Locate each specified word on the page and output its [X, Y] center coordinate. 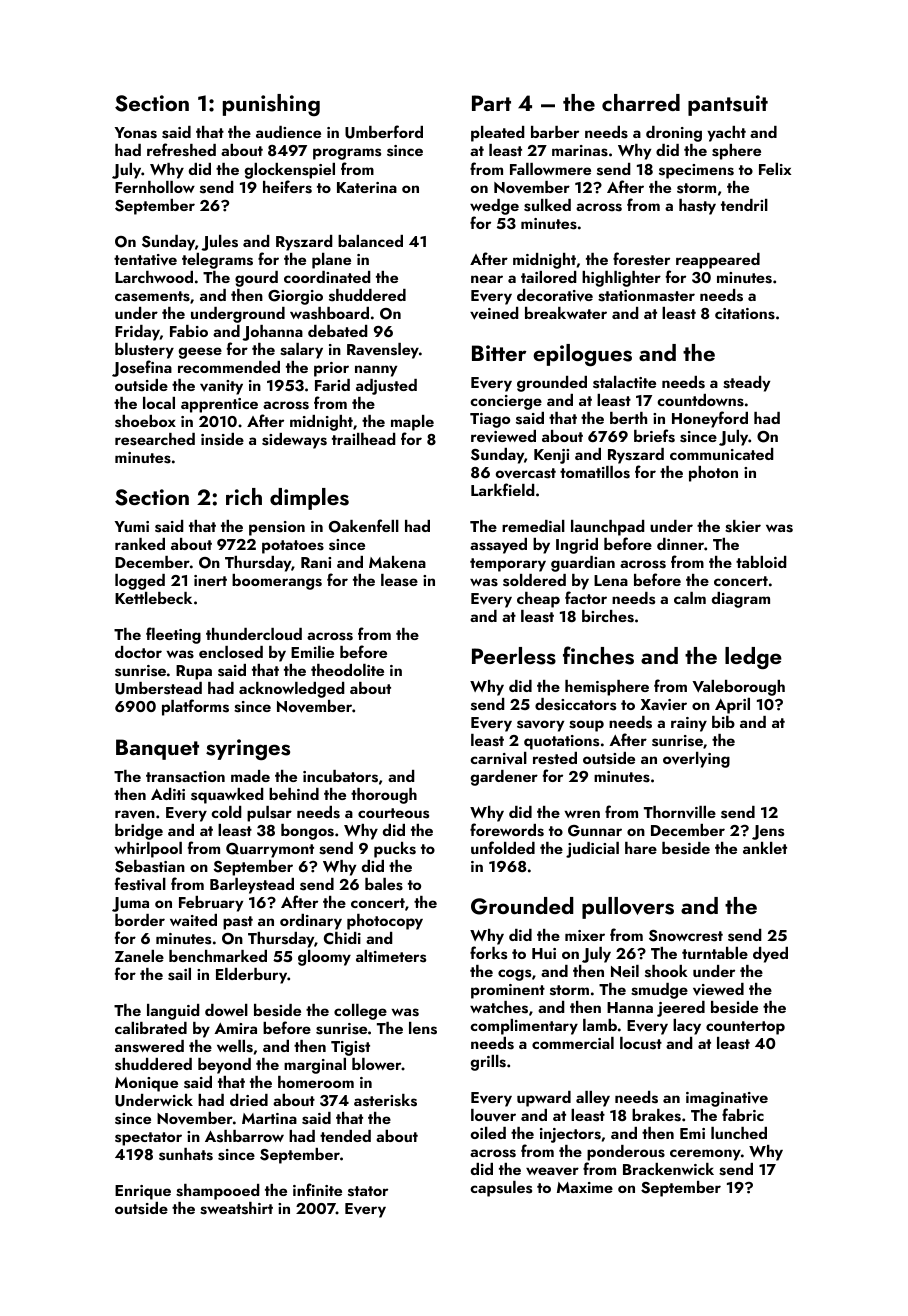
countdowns [700, 400]
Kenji [551, 456]
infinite [317, 1189]
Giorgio [295, 297]
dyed [770, 955]
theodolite [347, 670]
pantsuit [728, 105]
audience [288, 132]
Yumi [132, 526]
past [238, 923]
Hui [544, 953]
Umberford [384, 132]
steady [746, 384]
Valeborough [738, 688]
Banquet [157, 749]
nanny [376, 371]
